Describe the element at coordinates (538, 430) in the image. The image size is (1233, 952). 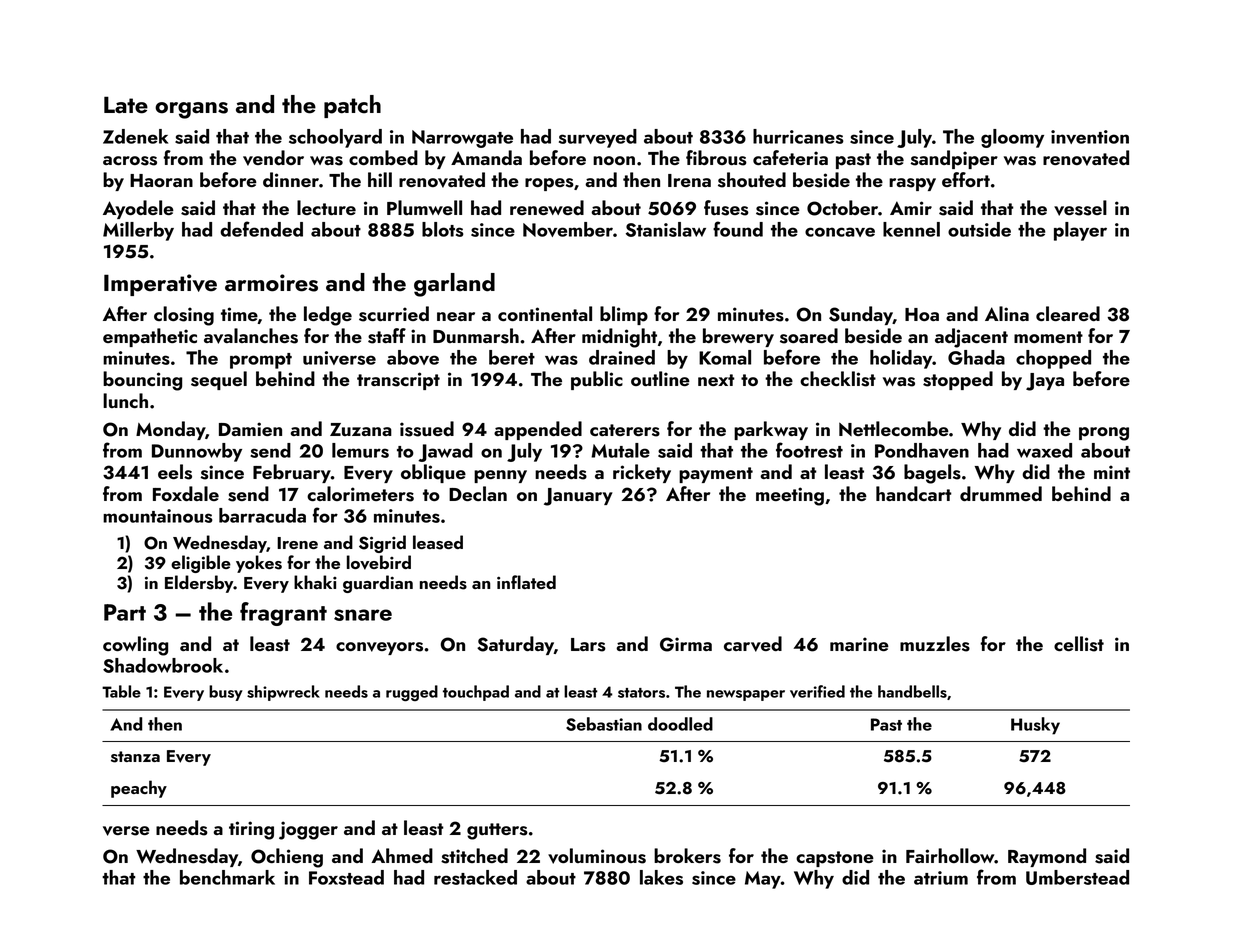
I see `appended` at that location.
